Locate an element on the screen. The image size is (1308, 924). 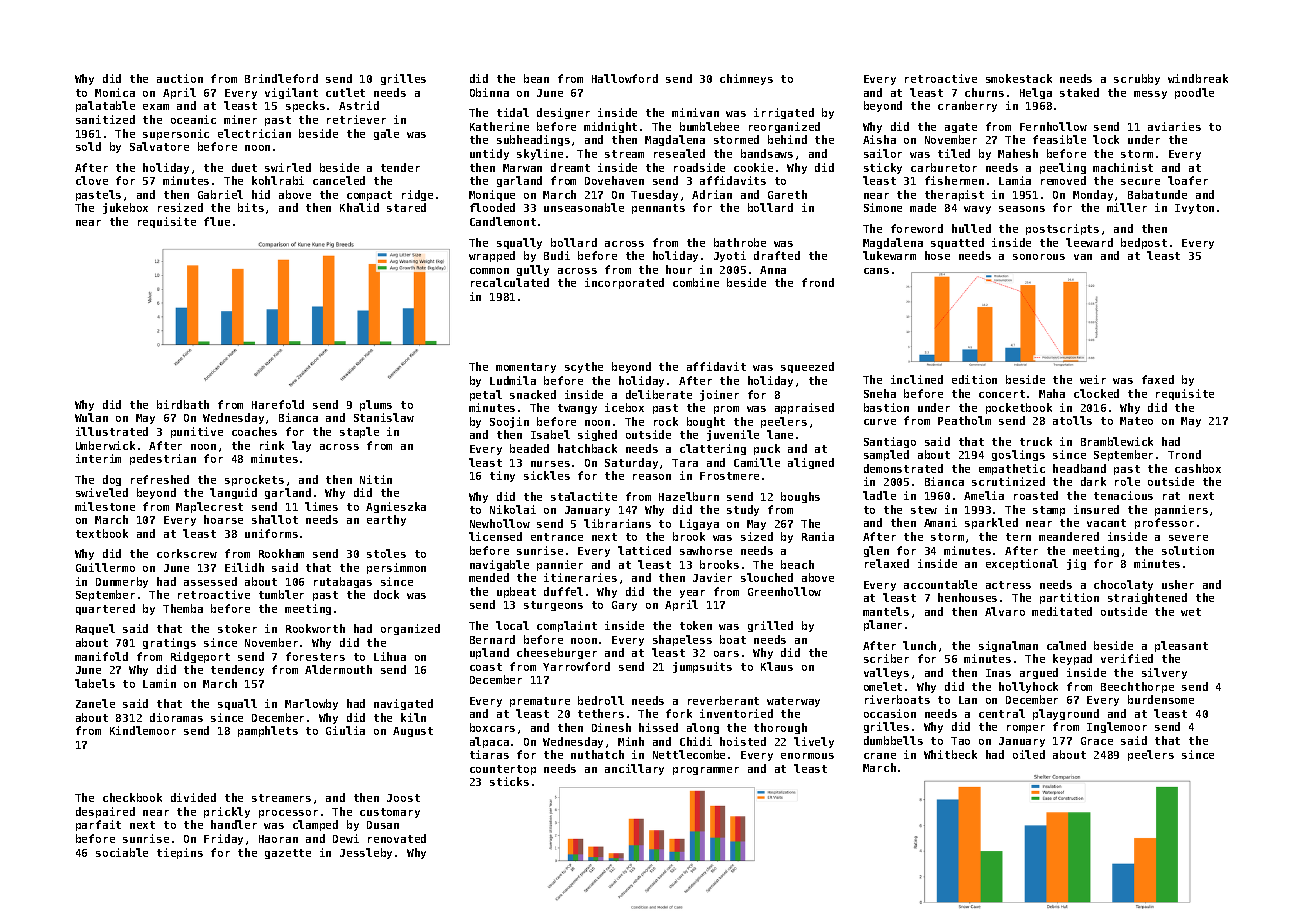
untidy is located at coordinates (489, 154).
